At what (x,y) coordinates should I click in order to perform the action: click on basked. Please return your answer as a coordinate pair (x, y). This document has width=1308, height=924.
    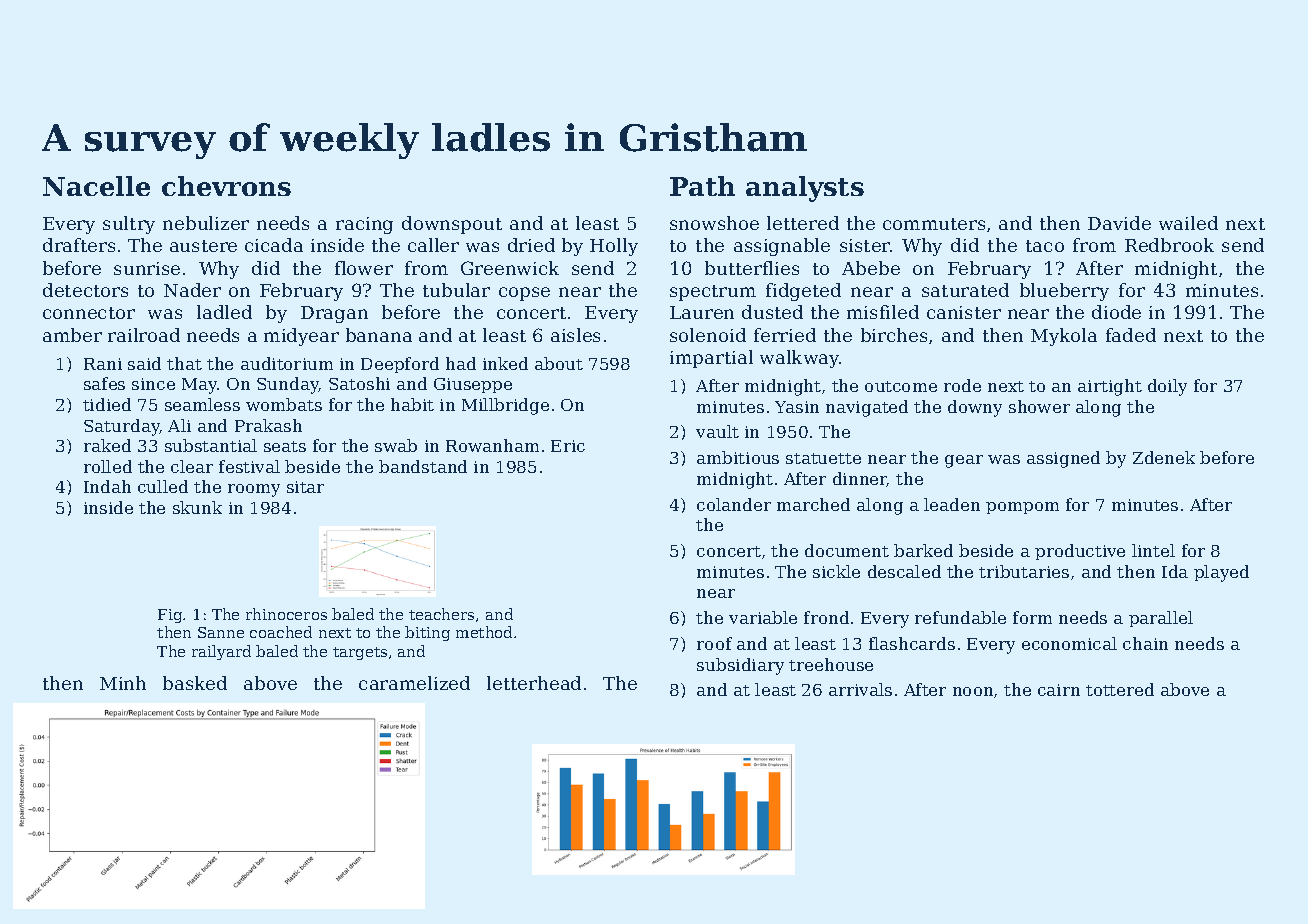
    Looking at the image, I should click on (195, 683).
